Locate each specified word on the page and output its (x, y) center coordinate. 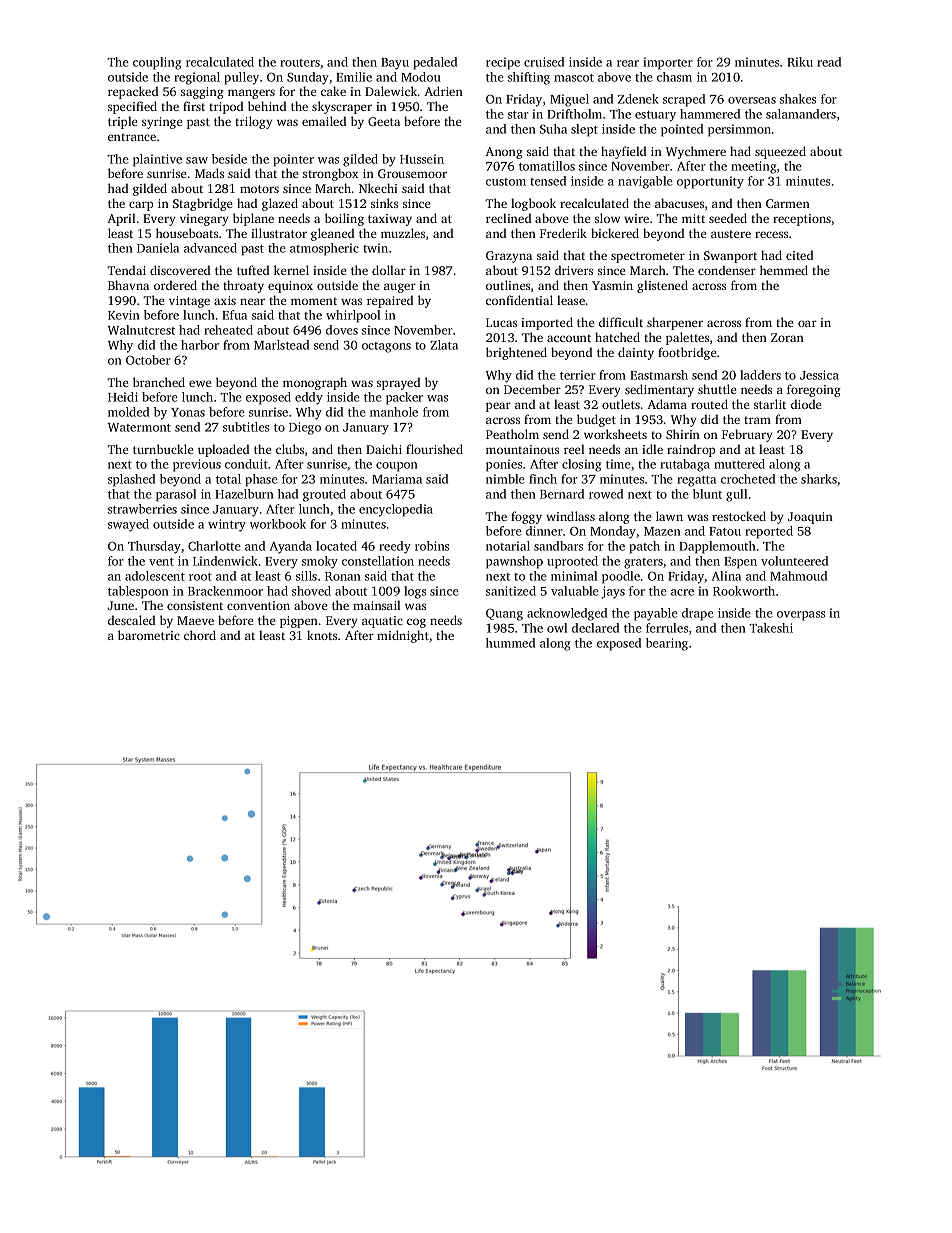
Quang (504, 614)
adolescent (155, 576)
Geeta (384, 121)
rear (628, 63)
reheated (228, 330)
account (569, 338)
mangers (251, 94)
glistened (662, 286)
